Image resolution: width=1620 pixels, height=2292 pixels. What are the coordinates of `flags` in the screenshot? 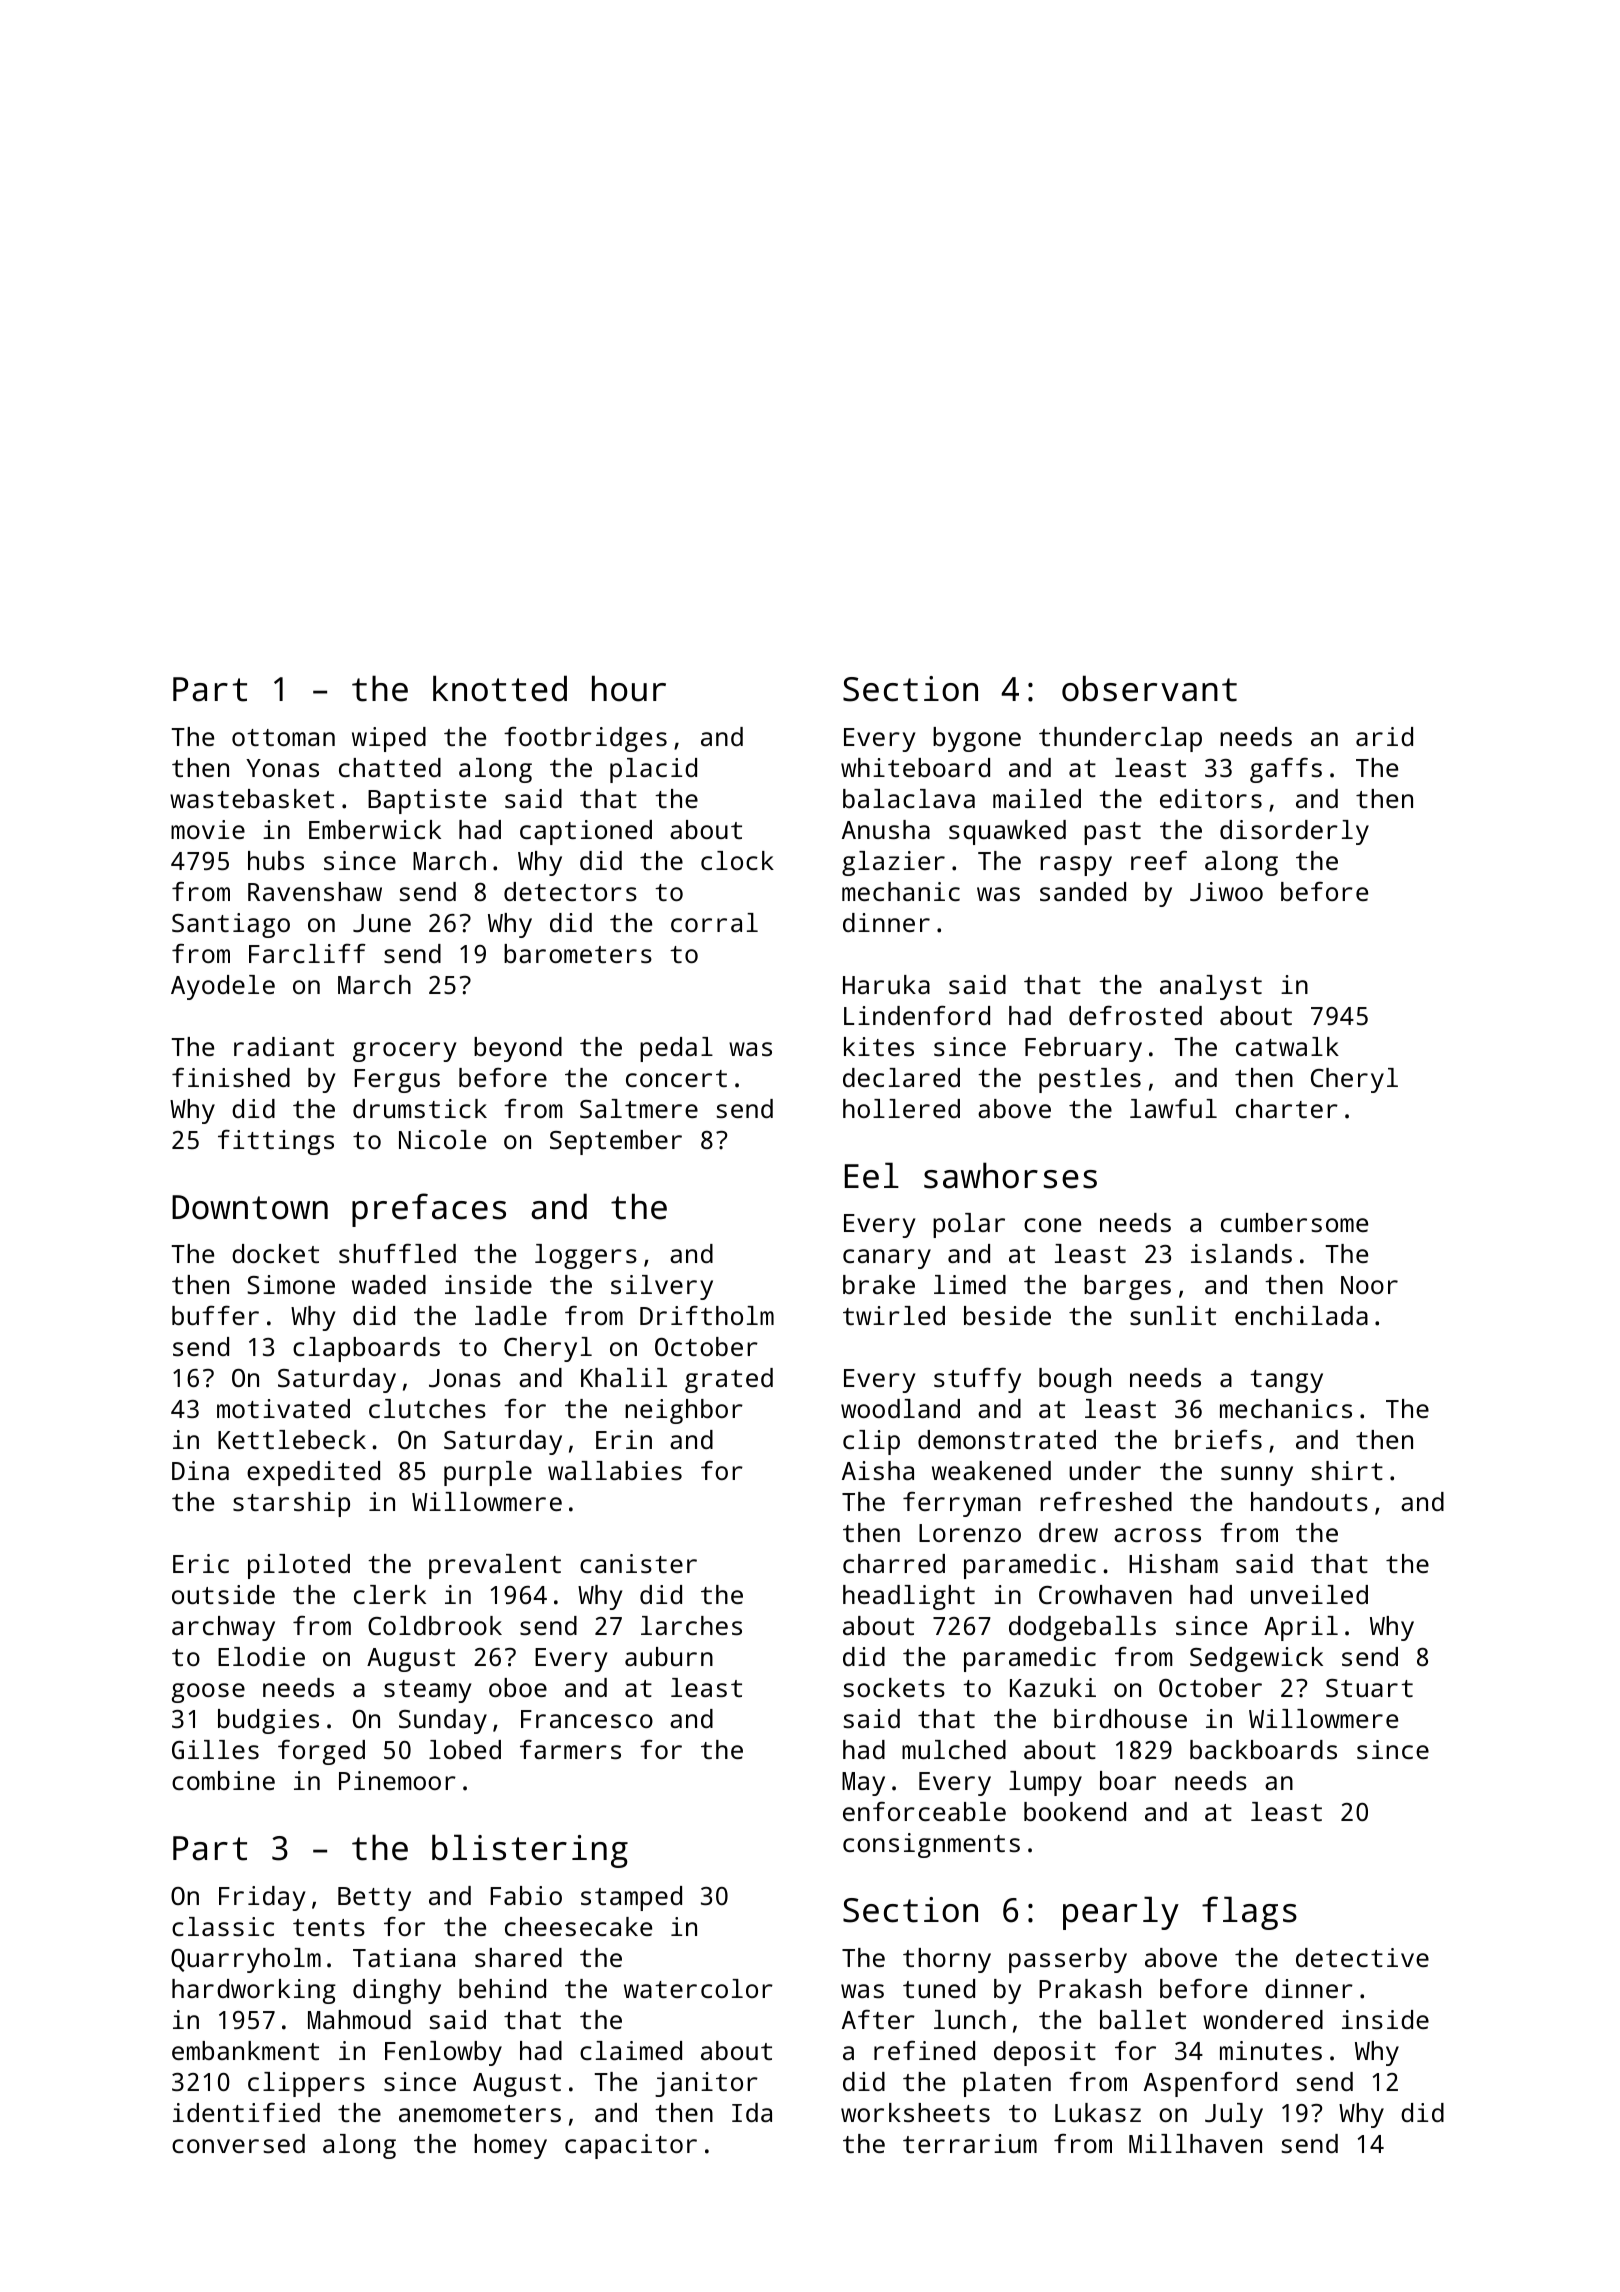 It's located at (1249, 1913).
